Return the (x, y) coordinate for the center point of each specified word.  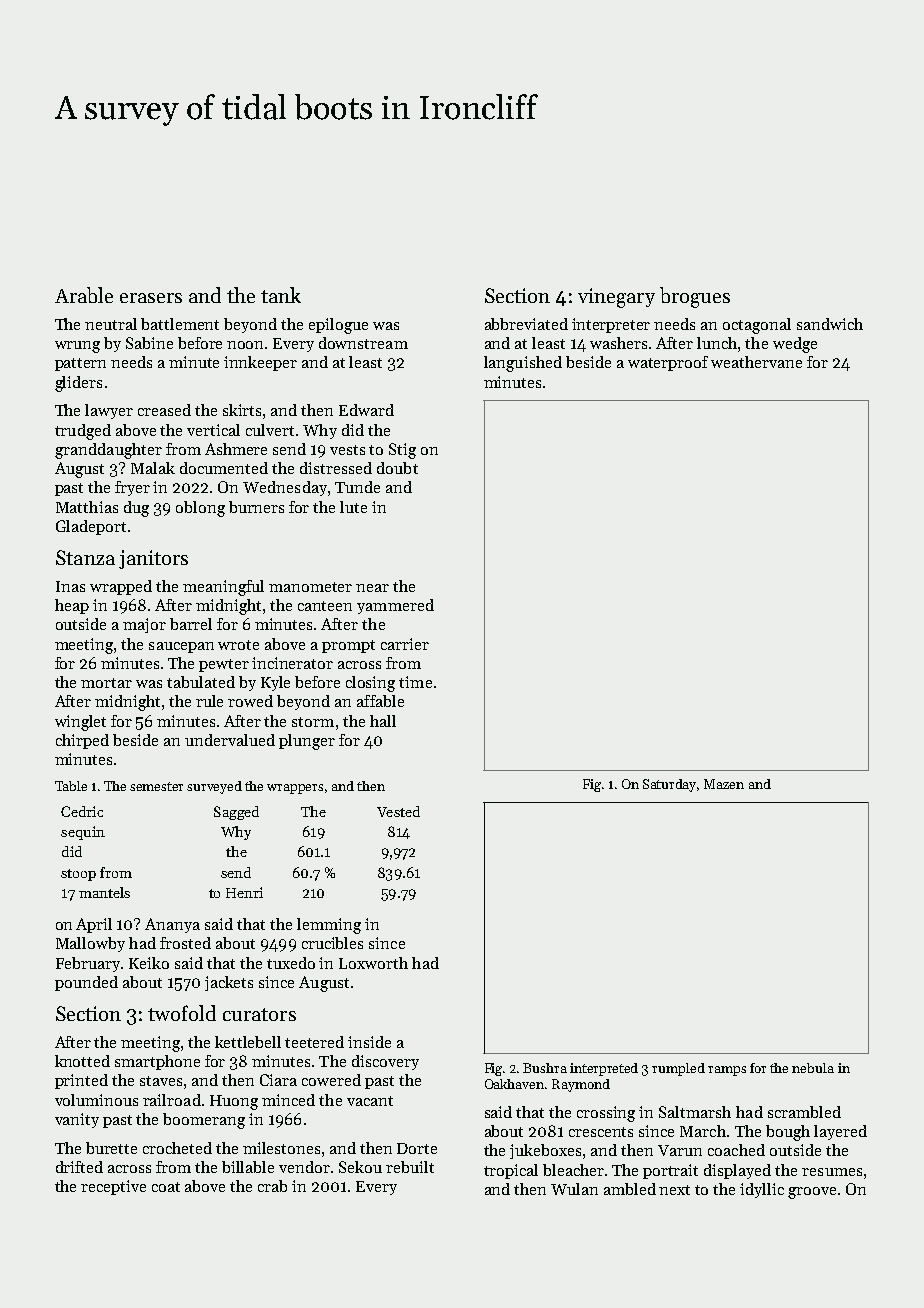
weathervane (756, 362)
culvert (270, 430)
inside (369, 1042)
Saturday (670, 785)
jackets (229, 983)
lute (353, 507)
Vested (398, 811)
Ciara (278, 1080)
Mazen (724, 784)
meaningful (223, 588)
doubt (397, 468)
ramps (727, 1071)
